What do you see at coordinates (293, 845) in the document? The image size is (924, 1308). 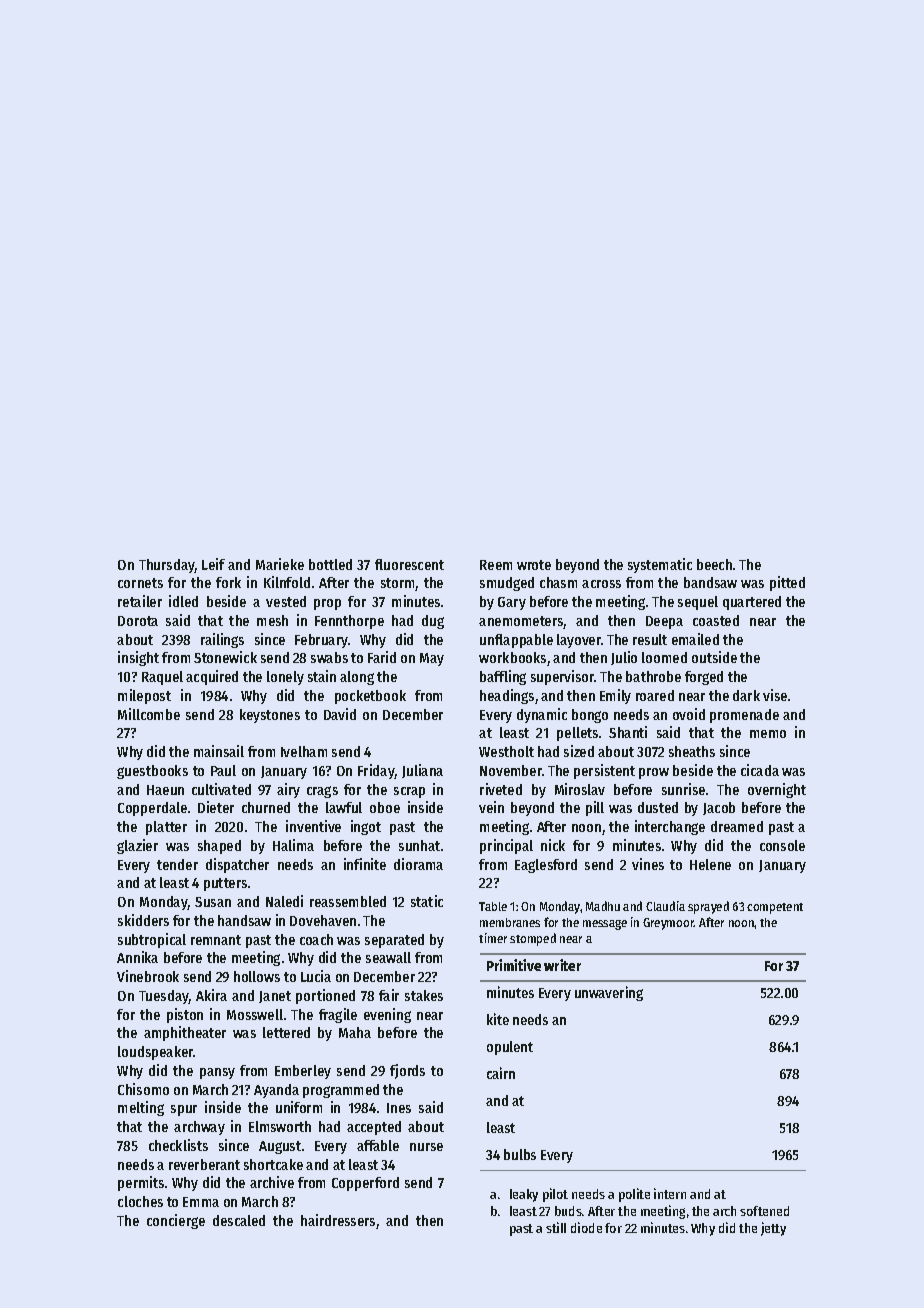 I see `Halima` at bounding box center [293, 845].
